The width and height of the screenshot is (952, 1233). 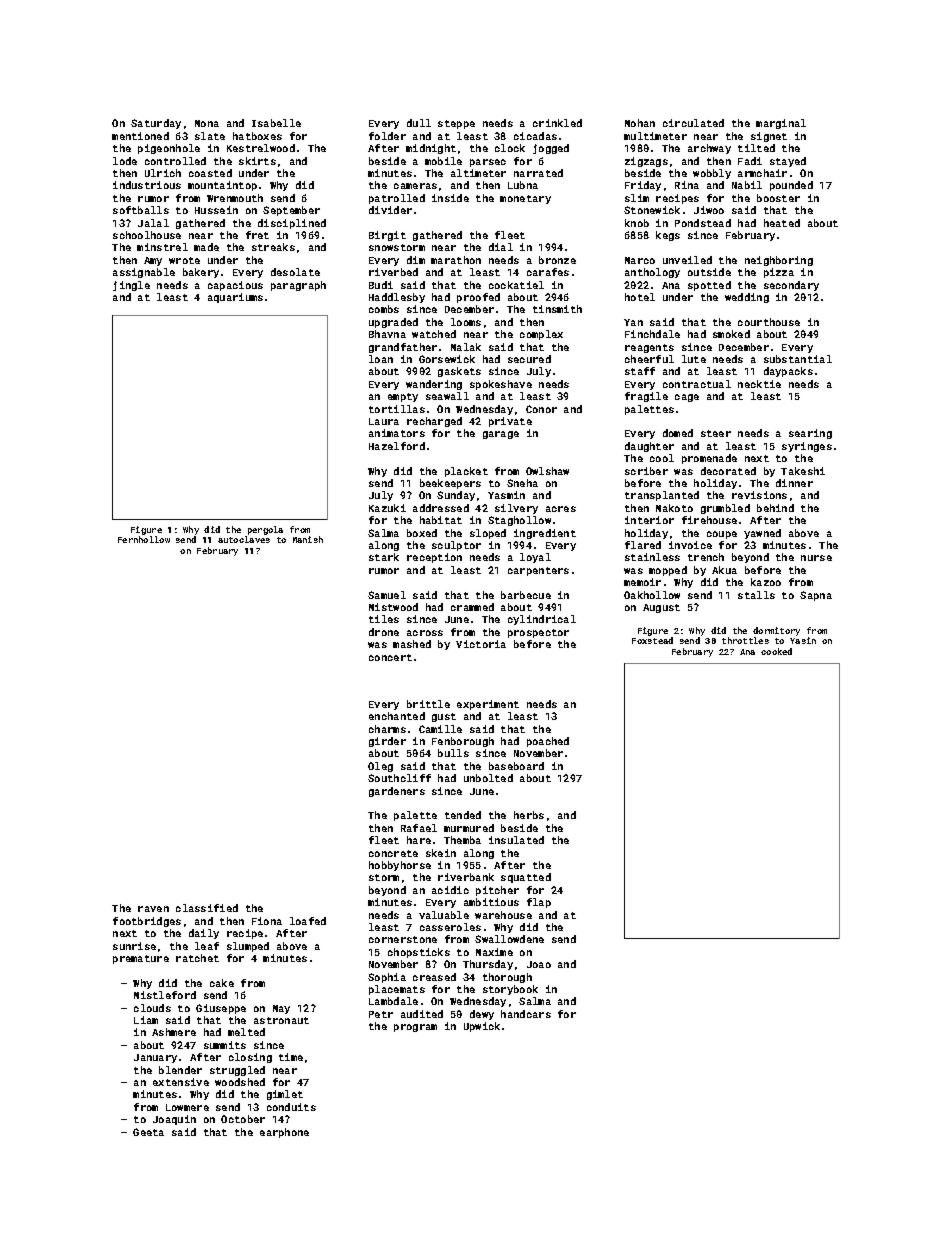 What do you see at coordinates (482, 1027) in the screenshot?
I see `Upwick` at bounding box center [482, 1027].
